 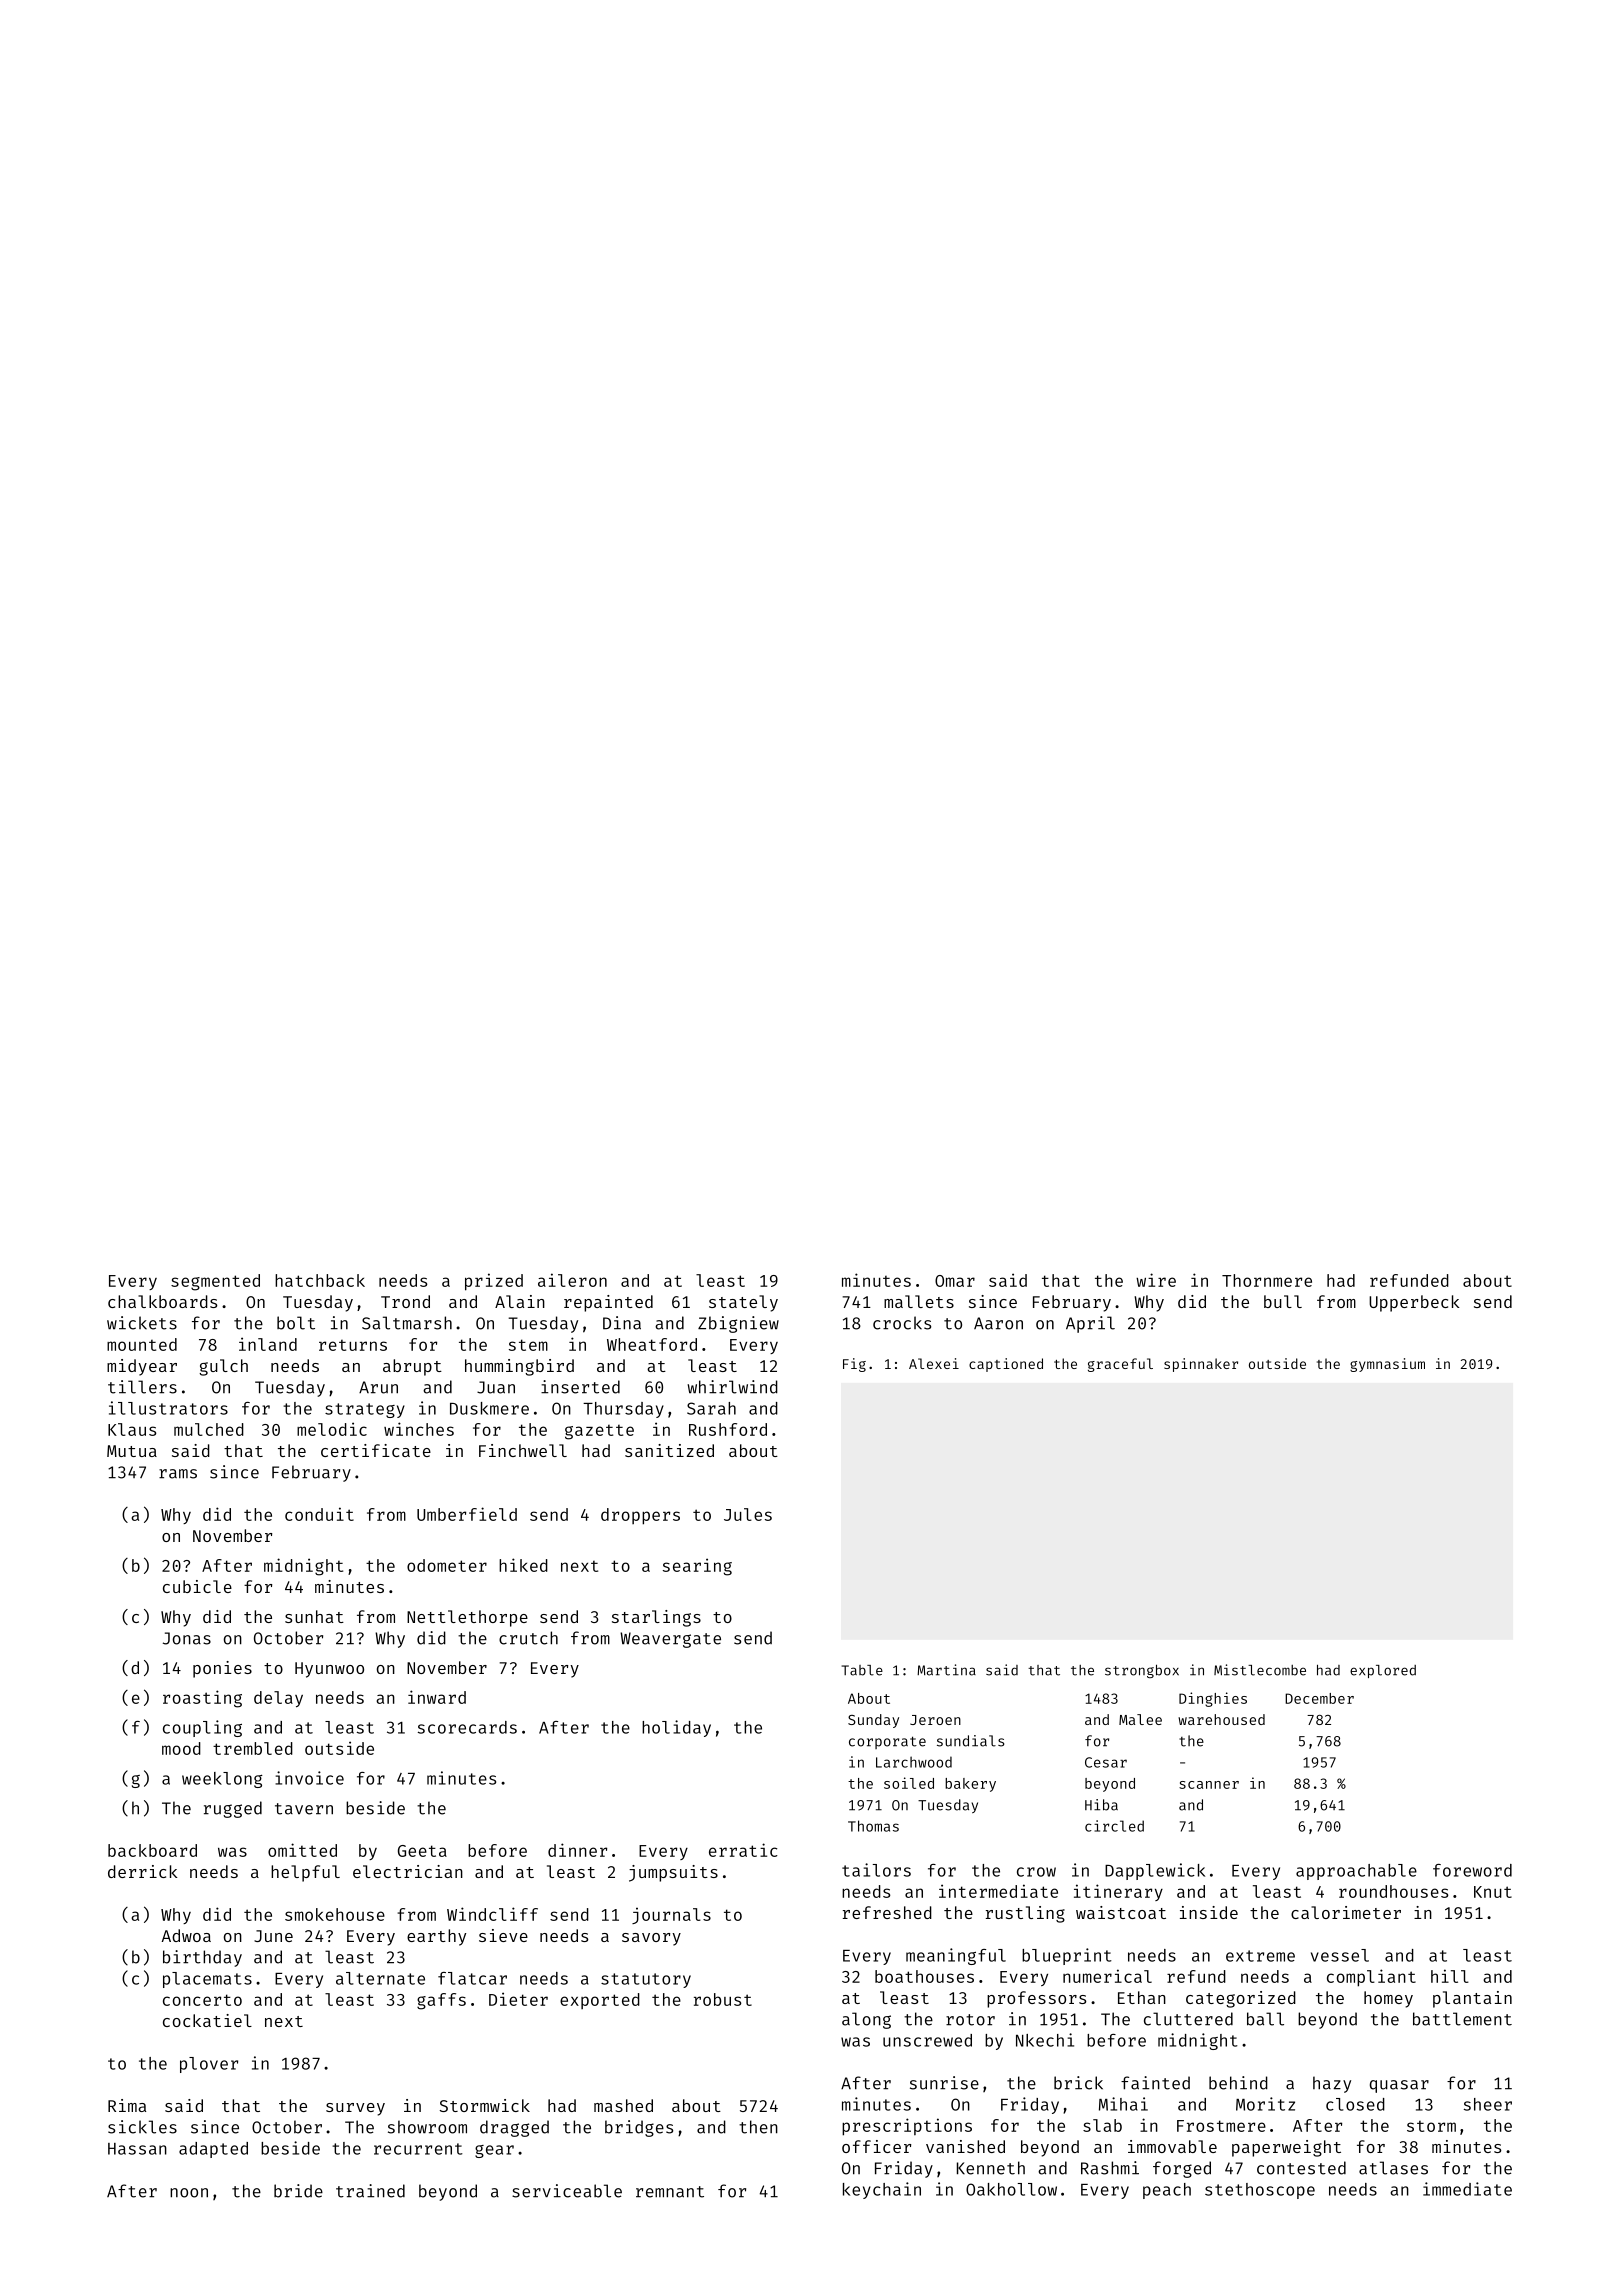 I want to click on erratic, so click(x=743, y=1850).
